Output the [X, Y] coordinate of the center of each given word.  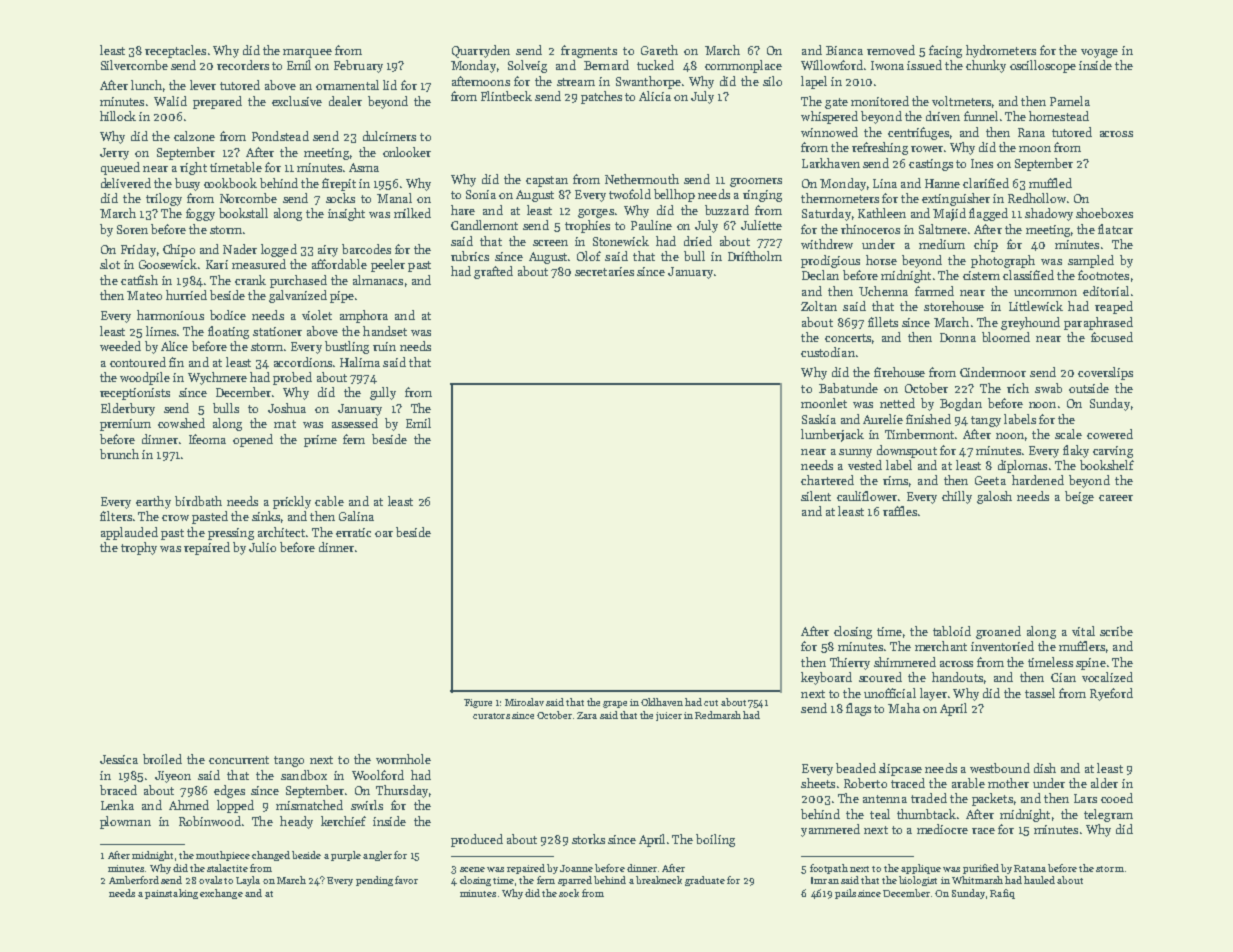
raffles [900, 511]
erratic [353, 532]
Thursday [402, 791]
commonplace [743, 66]
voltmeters [961, 101]
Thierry [850, 663]
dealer [345, 101]
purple [346, 856]
